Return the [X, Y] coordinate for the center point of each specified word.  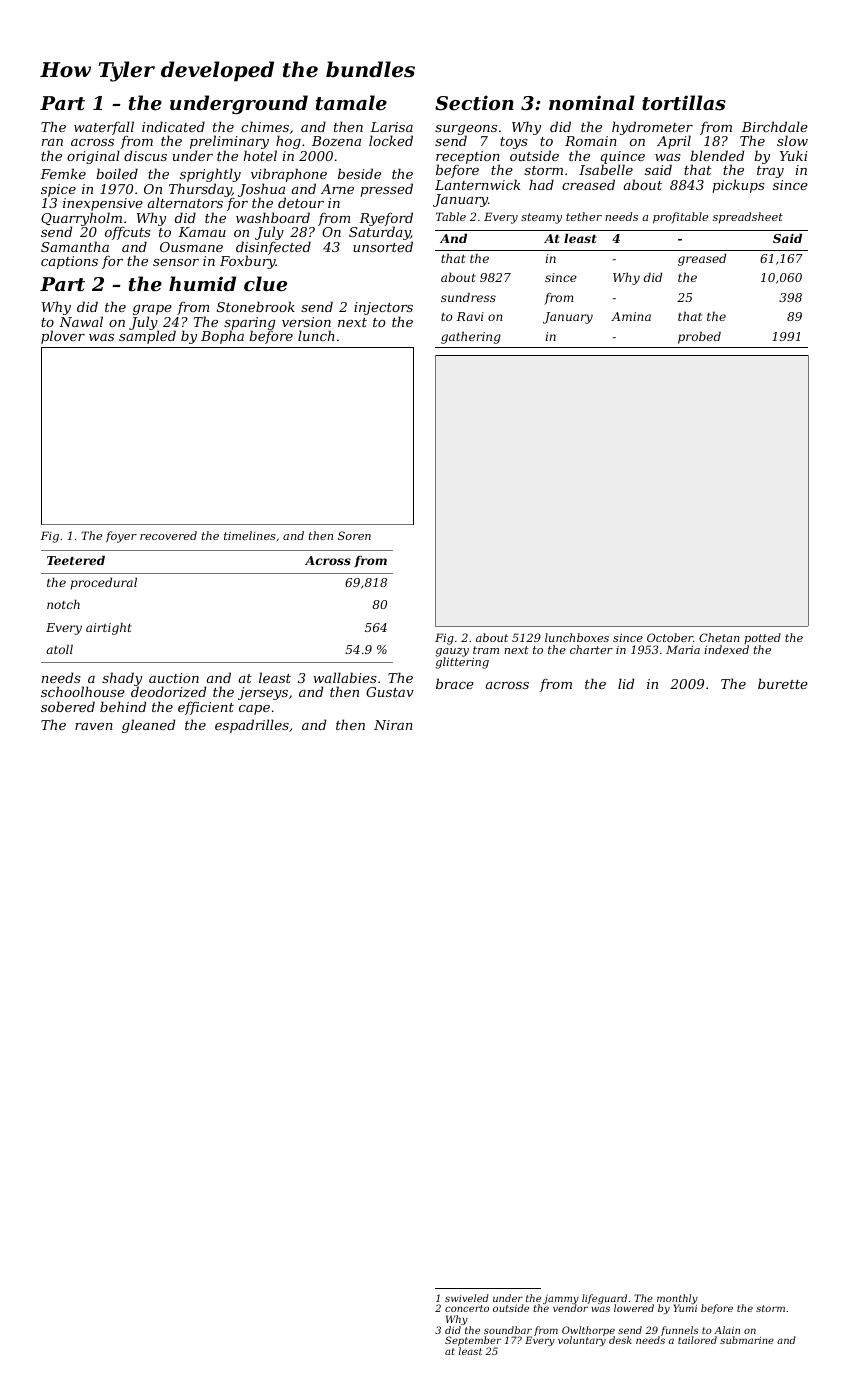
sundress [468, 297]
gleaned [148, 726]
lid [626, 683]
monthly [677, 1299]
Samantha [75, 246]
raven [94, 726]
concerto [467, 1308]
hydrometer [652, 128]
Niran [393, 725]
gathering [471, 337]
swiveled [467, 1298]
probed [699, 337]
